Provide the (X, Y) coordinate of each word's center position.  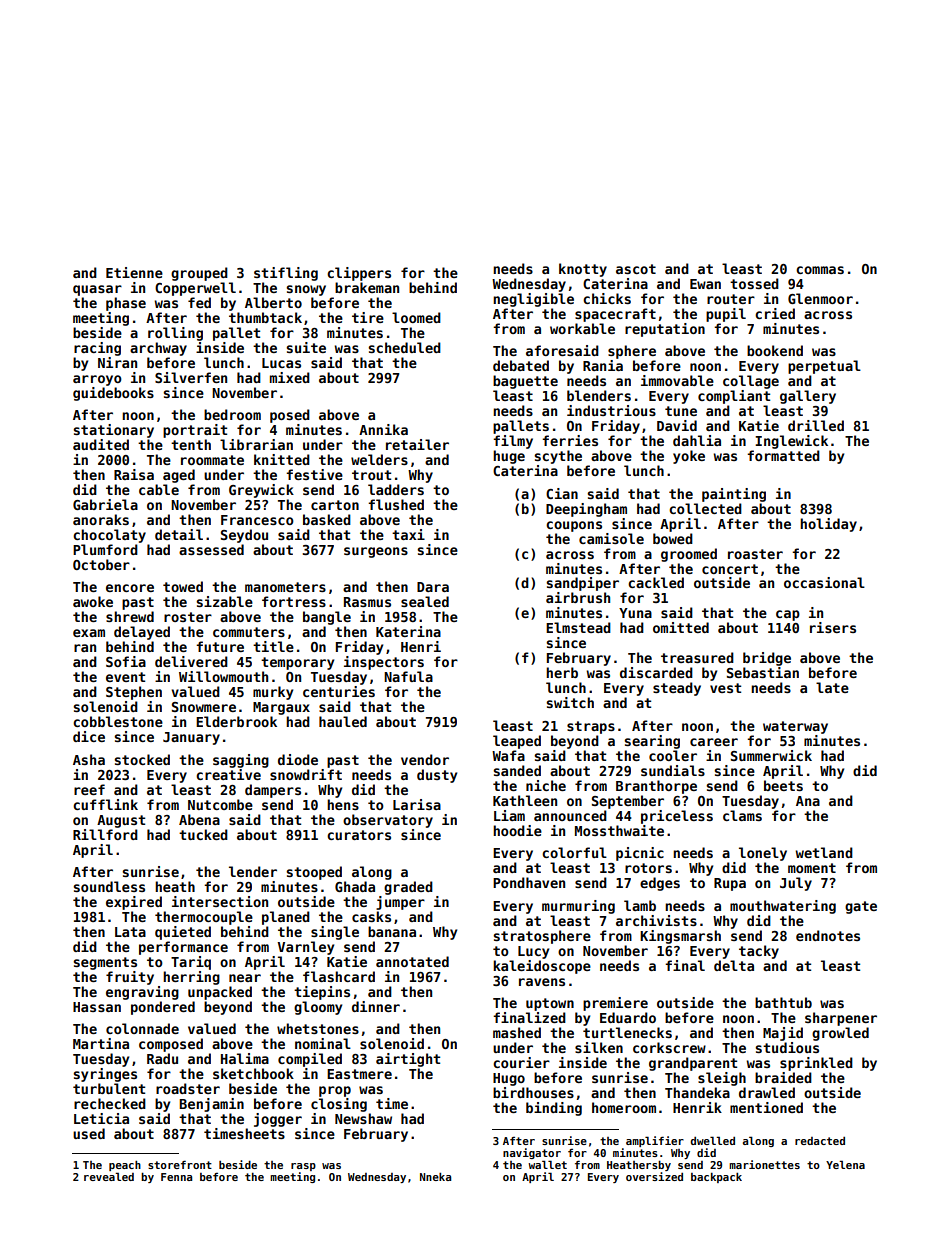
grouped (199, 274)
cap (788, 615)
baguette (525, 382)
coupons (574, 526)
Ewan (705, 284)
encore (130, 588)
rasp (303, 1167)
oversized (654, 1176)
